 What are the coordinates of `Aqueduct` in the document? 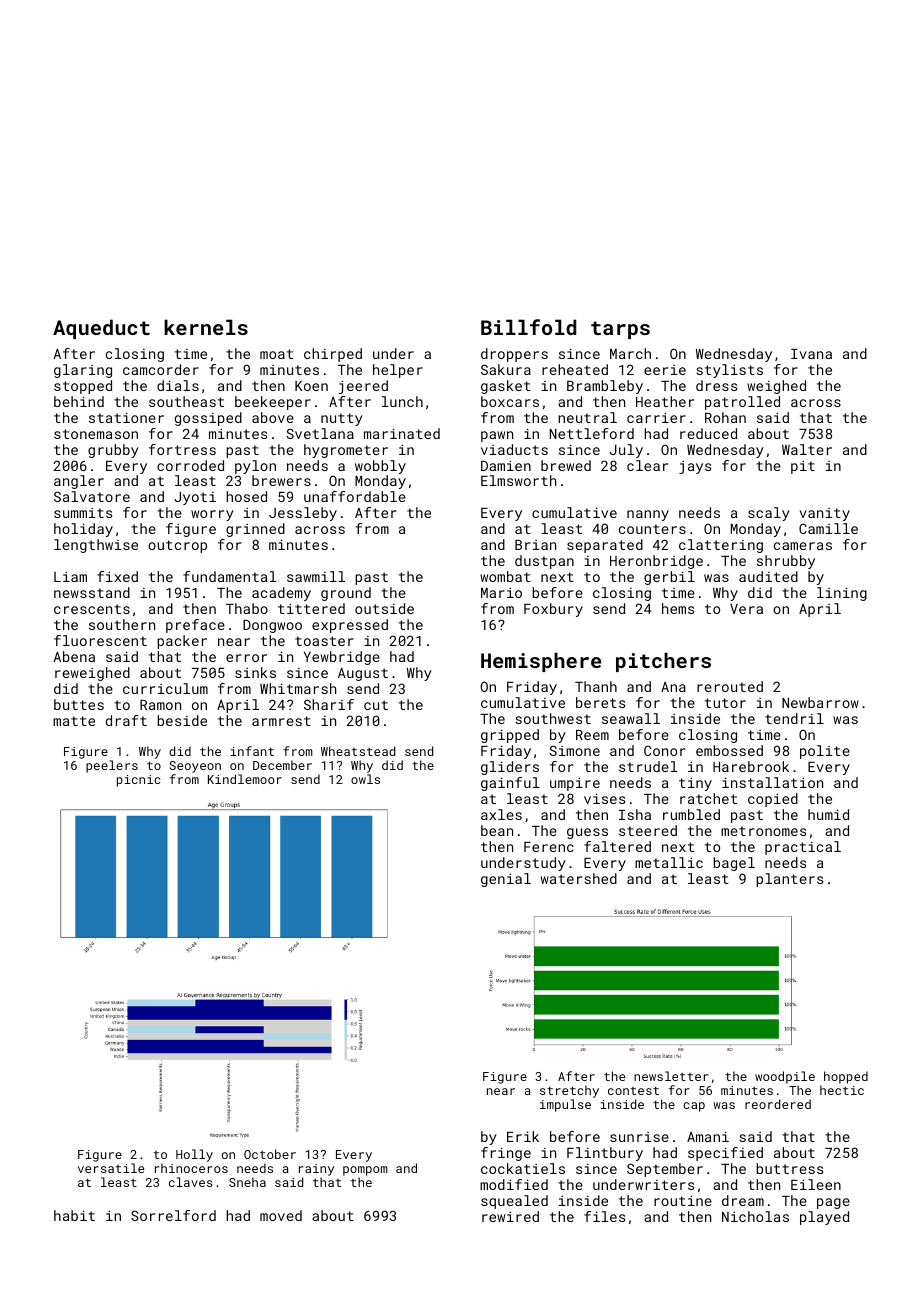 It's located at (101, 329).
